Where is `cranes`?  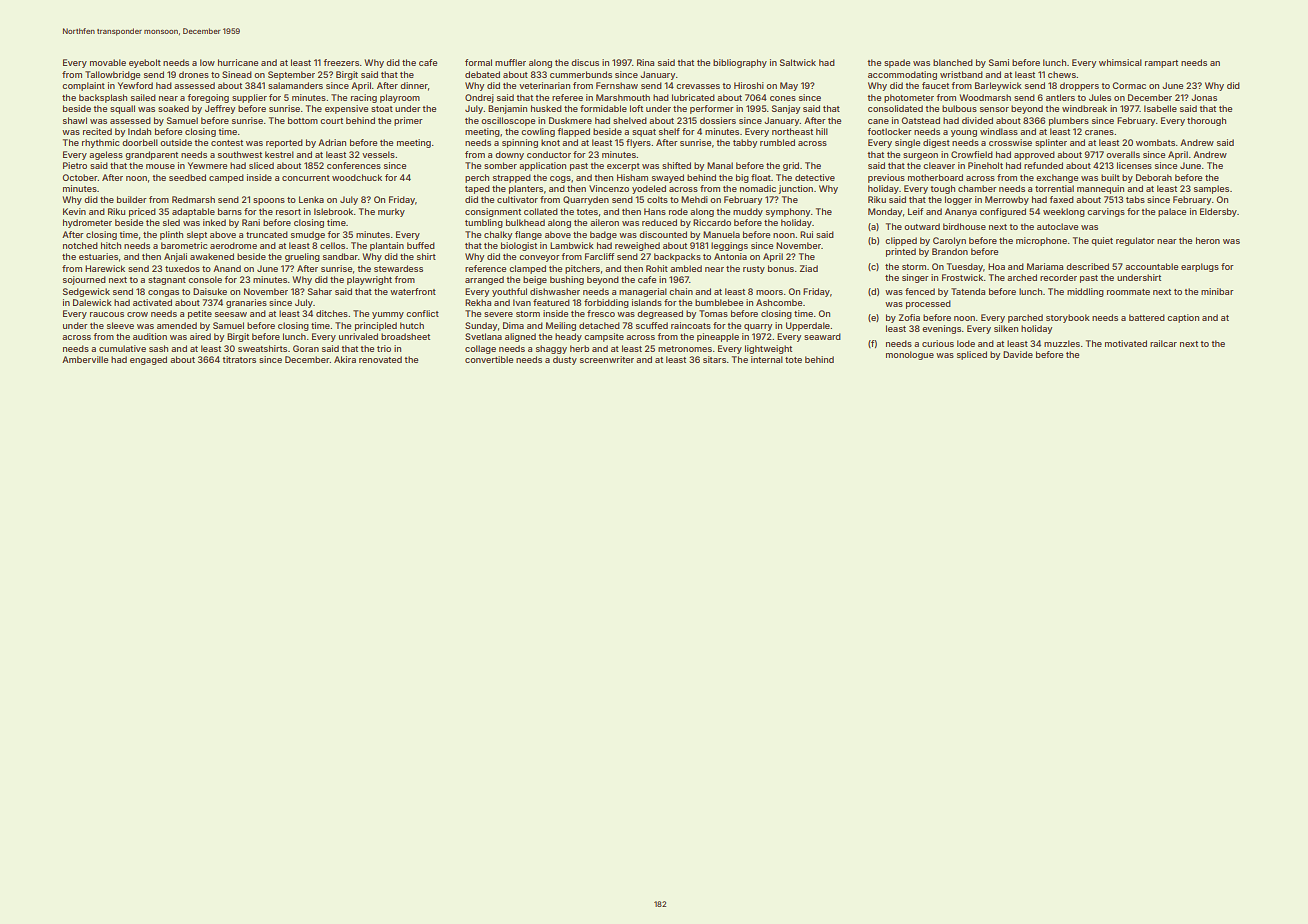
cranes is located at coordinates (1099, 132).
